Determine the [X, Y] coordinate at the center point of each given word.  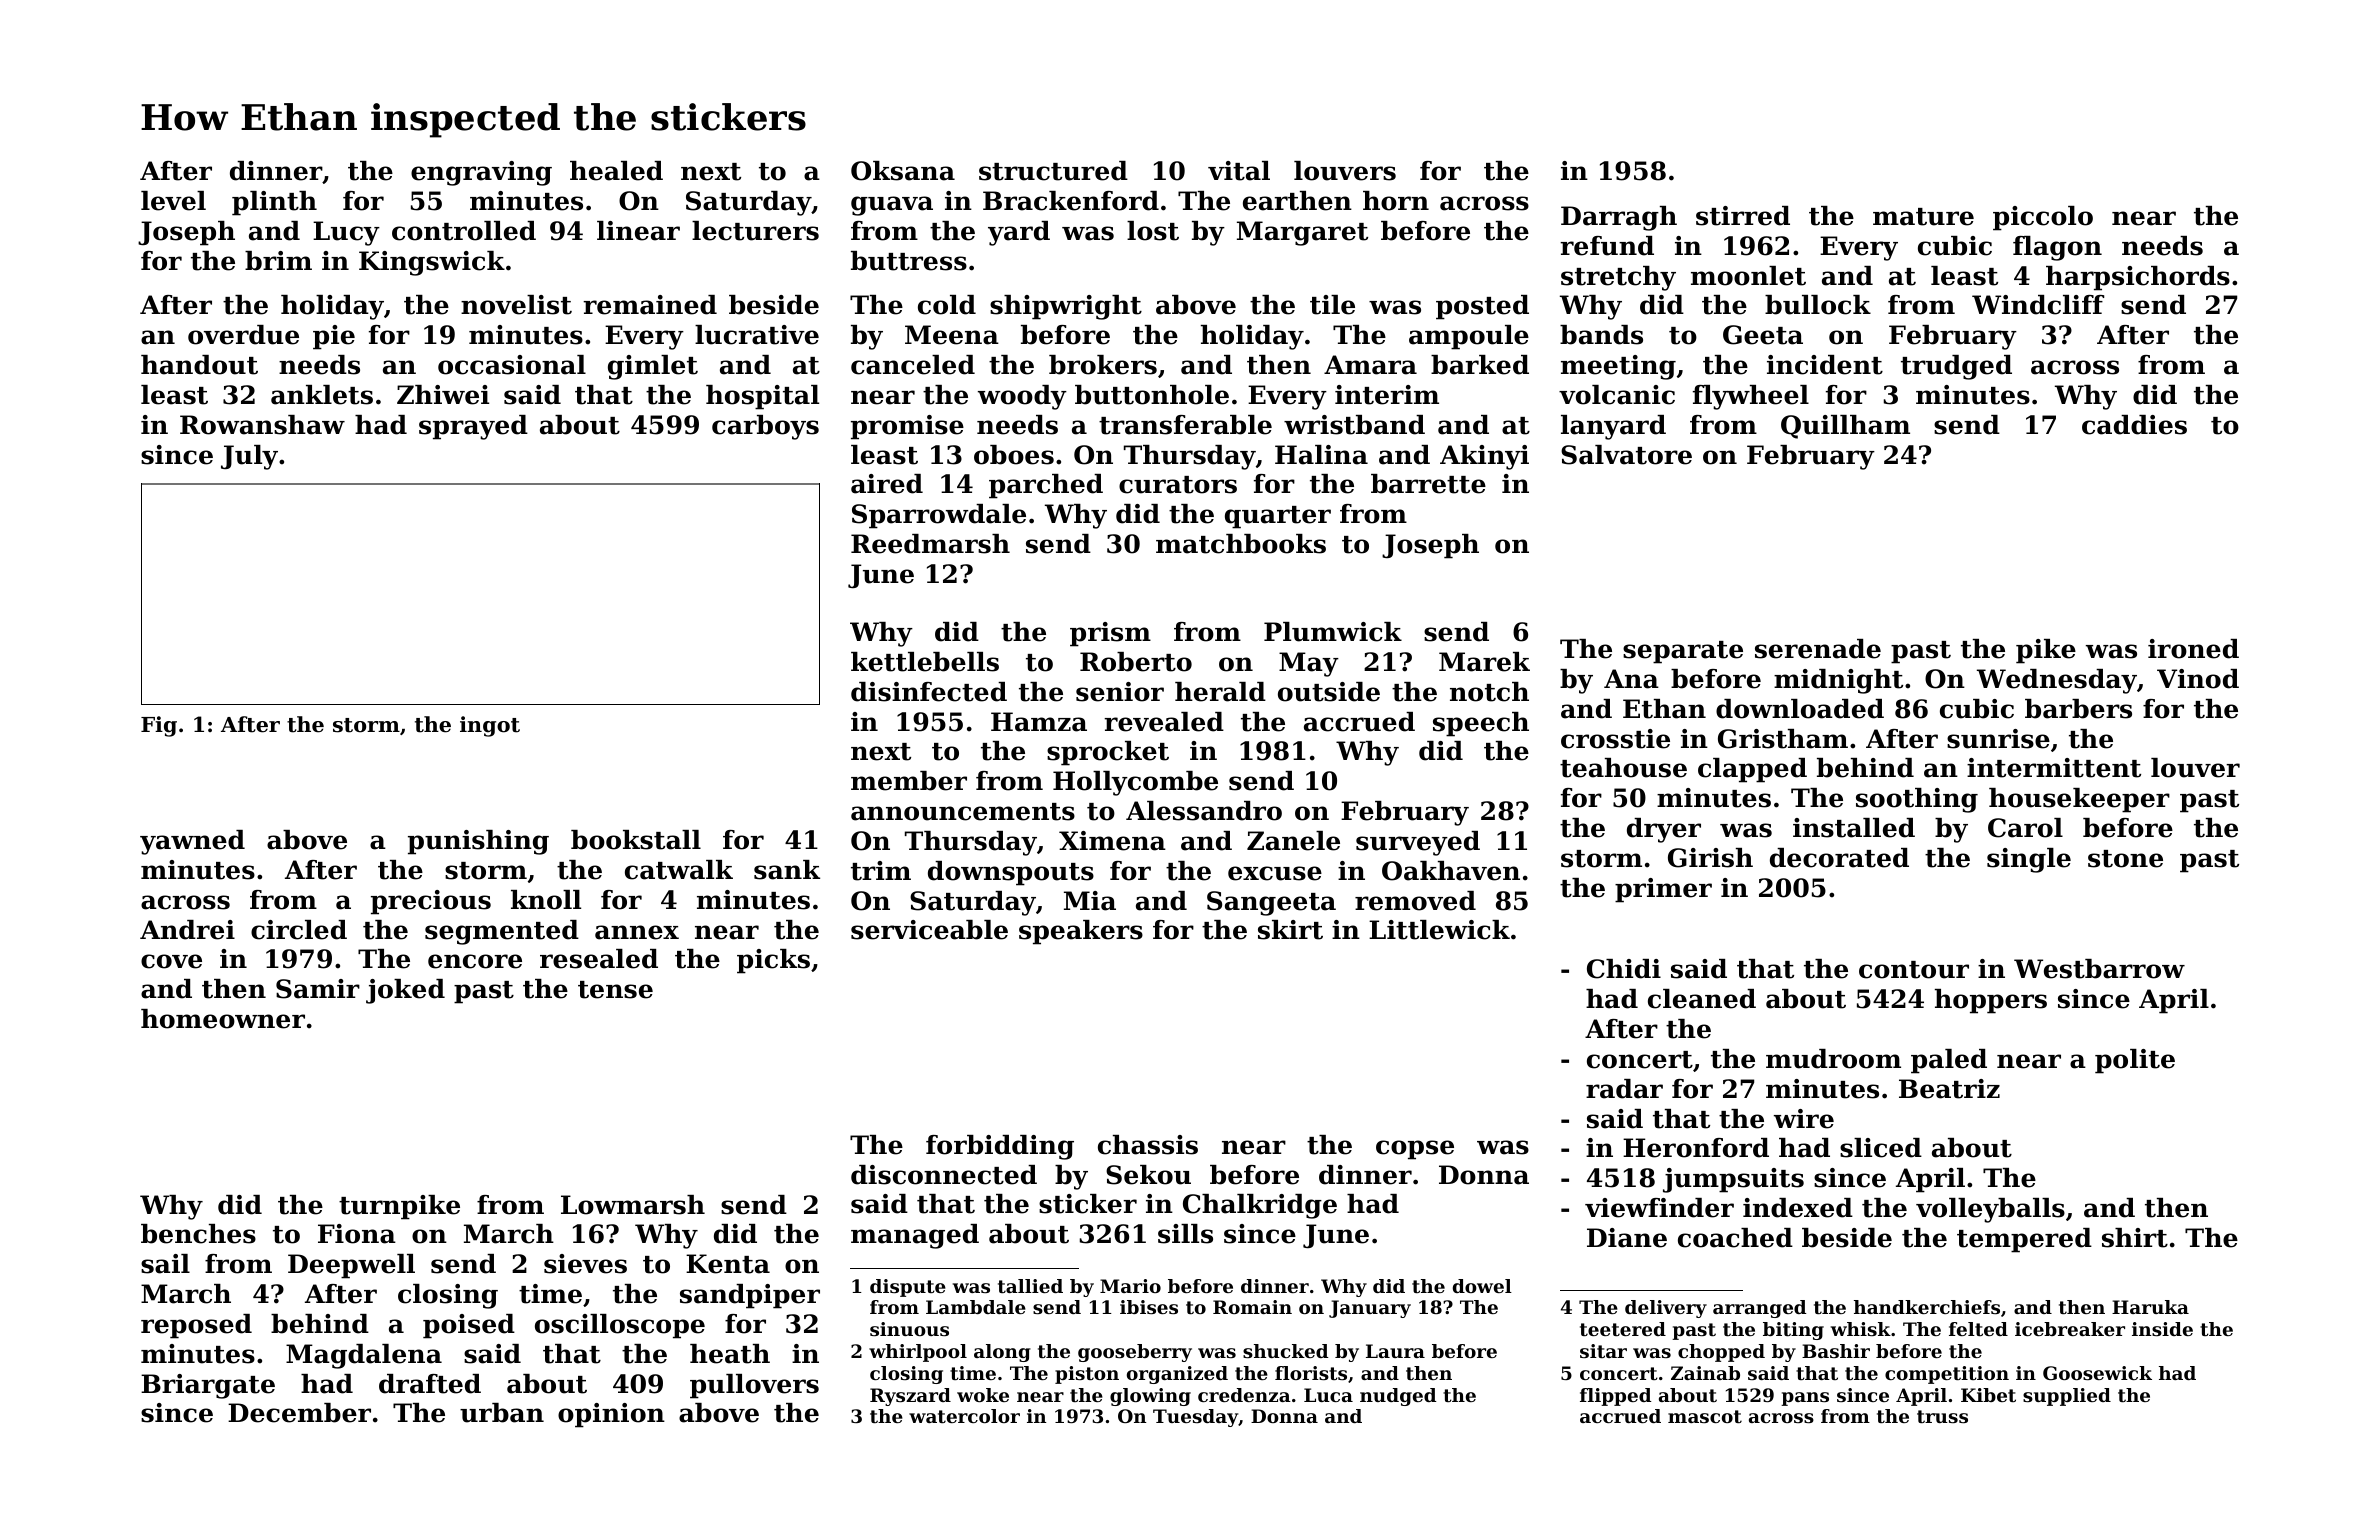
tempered [2024, 1240]
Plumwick [1333, 632]
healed [616, 171]
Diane [1627, 1238]
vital [1239, 171]
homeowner [223, 1019]
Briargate [208, 1386]
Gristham [1783, 739]
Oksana [903, 171]
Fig [159, 726]
